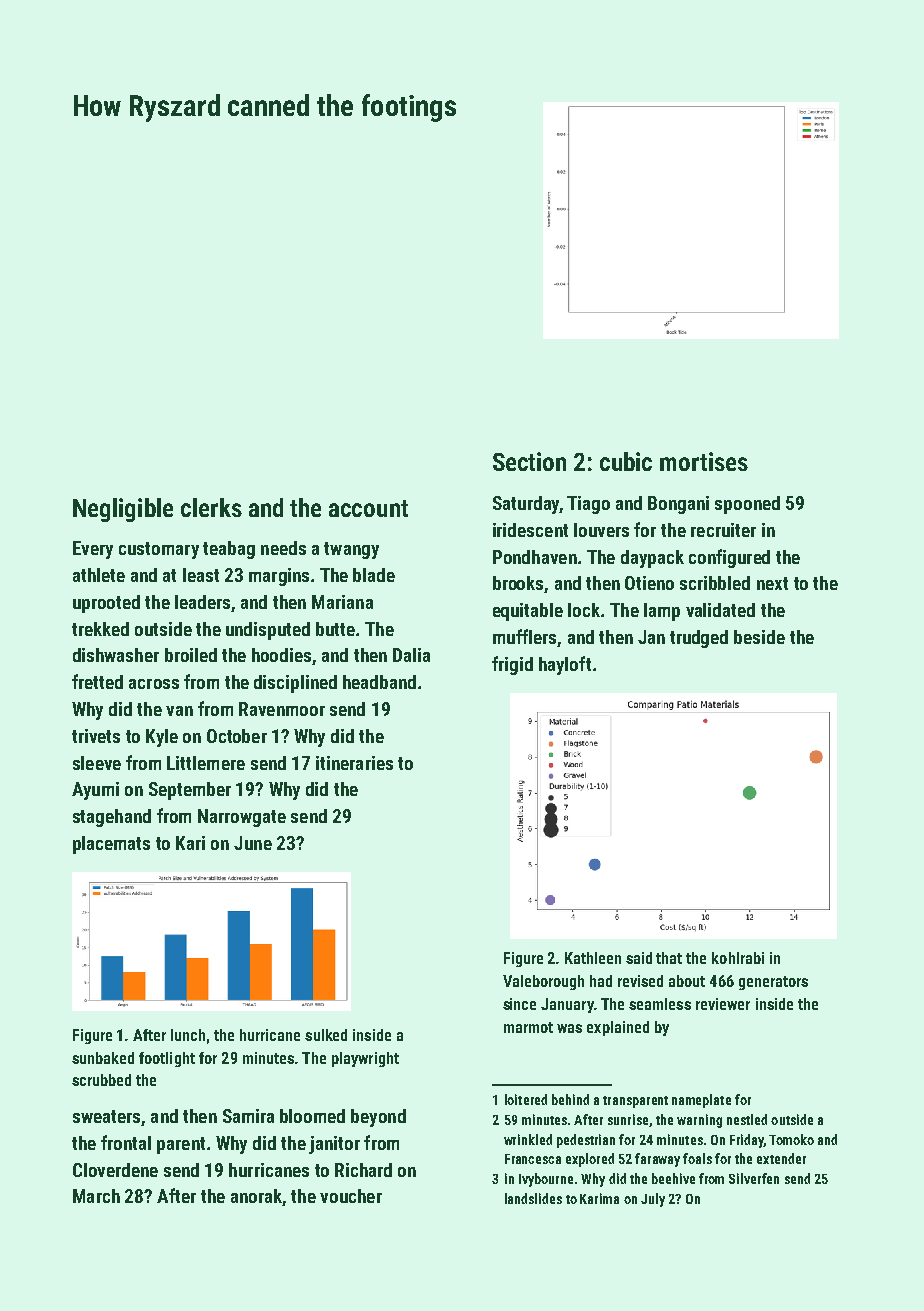  What do you see at coordinates (519, 1004) in the page?
I see `since` at bounding box center [519, 1004].
